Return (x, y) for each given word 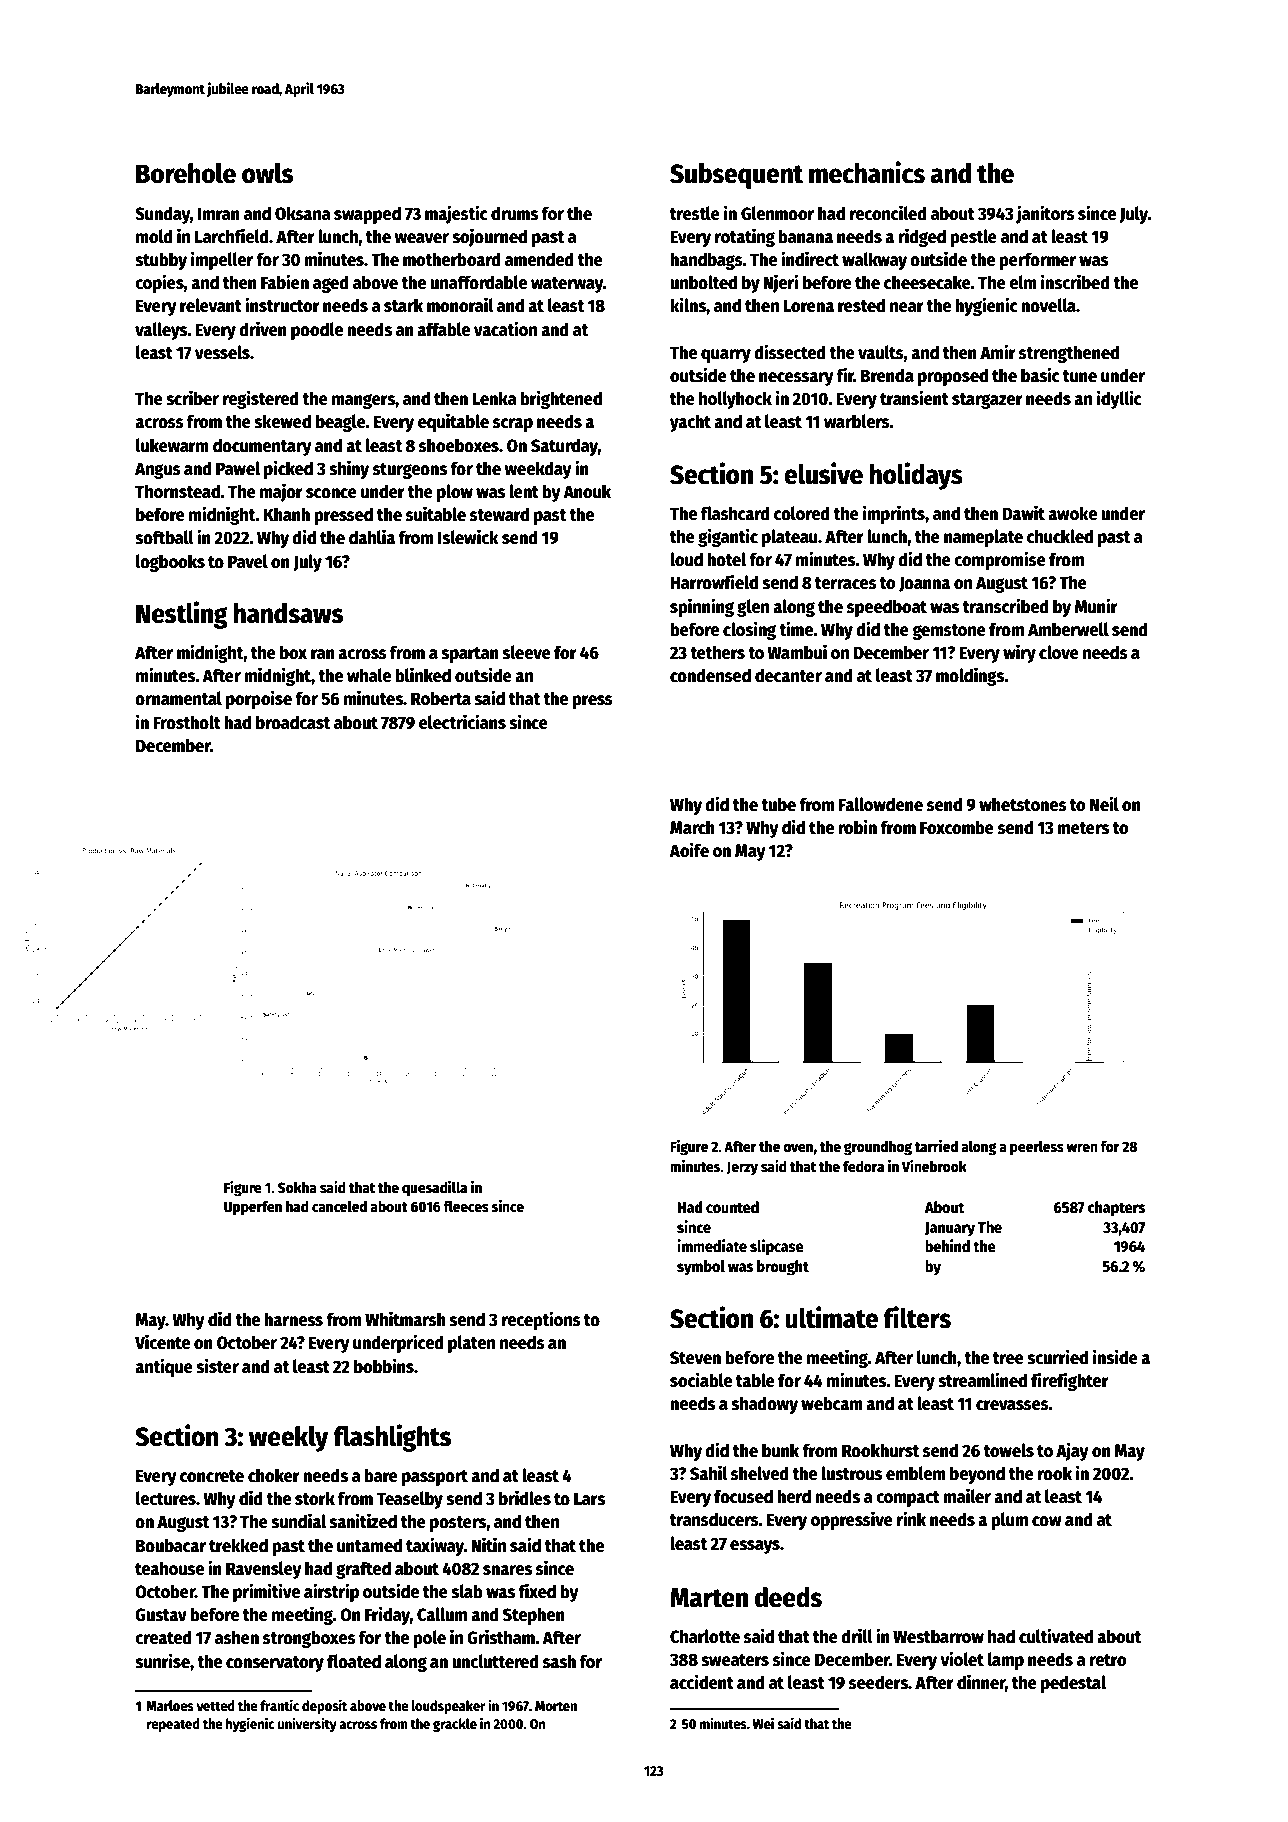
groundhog (878, 1148)
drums (514, 213)
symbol (701, 1268)
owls (267, 173)
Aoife (689, 850)
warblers (857, 421)
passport (435, 1478)
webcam (832, 1403)
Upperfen (253, 1208)
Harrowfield (714, 582)
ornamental (178, 698)
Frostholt (187, 722)
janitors (1045, 214)
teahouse (169, 1568)
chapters (1116, 1209)
